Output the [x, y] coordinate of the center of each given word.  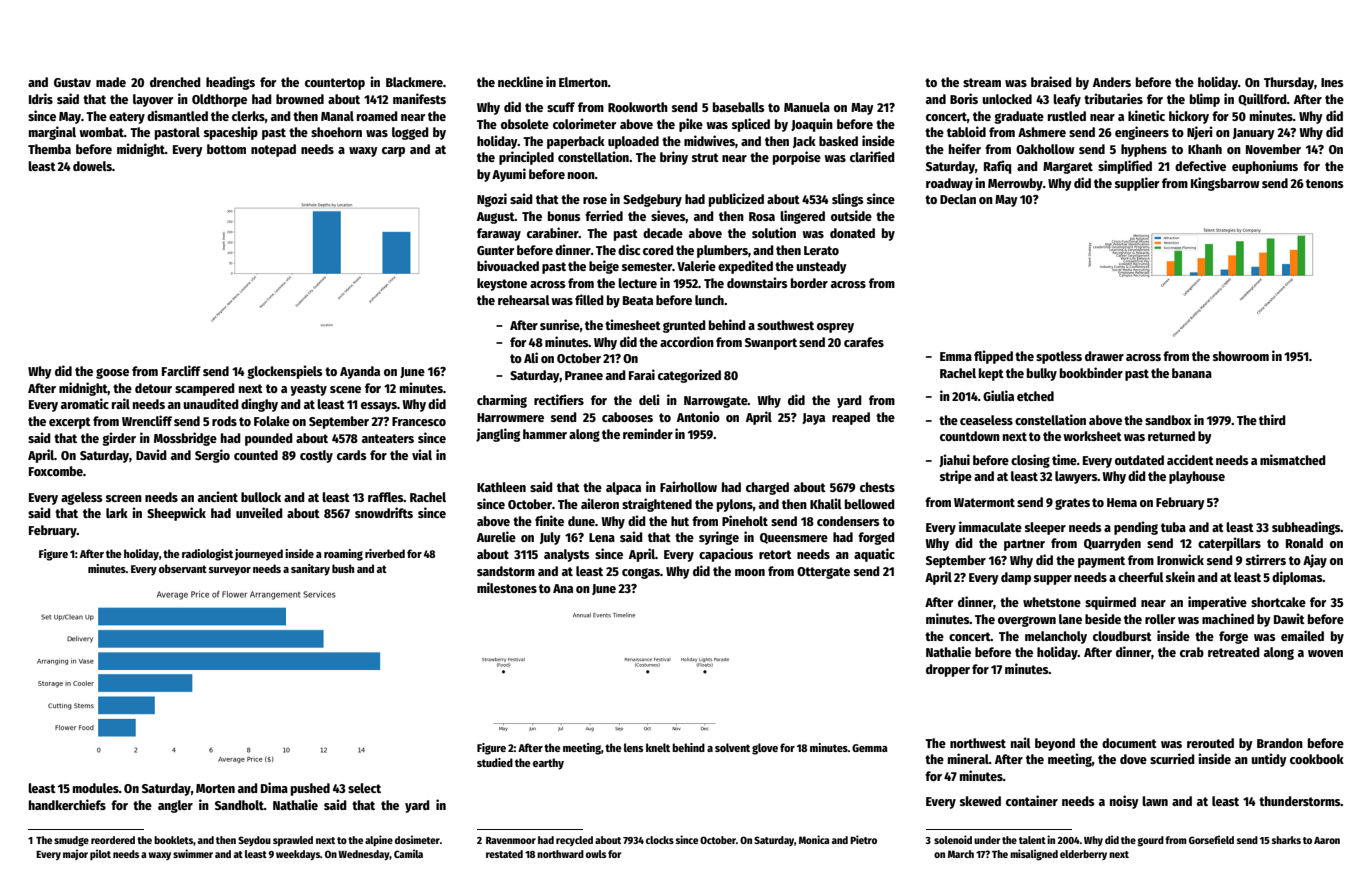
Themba [49, 149]
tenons [1324, 183]
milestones [507, 587]
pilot [100, 854]
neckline [520, 81]
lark [117, 513]
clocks [660, 840]
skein [1180, 576]
